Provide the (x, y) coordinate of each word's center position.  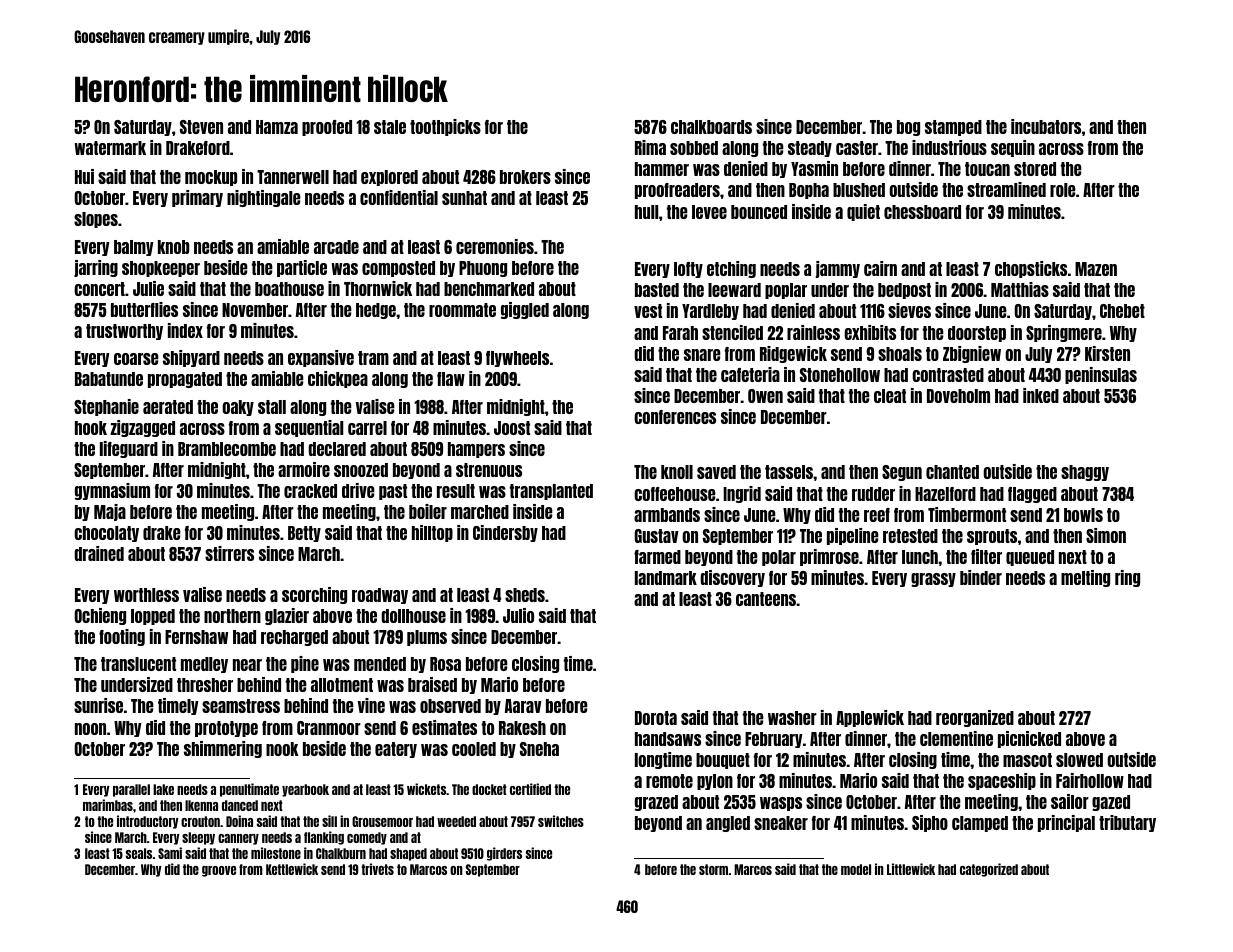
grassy (933, 580)
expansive (321, 358)
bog (908, 128)
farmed (657, 557)
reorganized (975, 718)
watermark (110, 148)
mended (380, 664)
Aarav (523, 706)
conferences (675, 417)
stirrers (229, 553)
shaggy (1085, 473)
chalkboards (711, 127)
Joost (512, 428)
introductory (147, 822)
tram (373, 358)
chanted (952, 472)
